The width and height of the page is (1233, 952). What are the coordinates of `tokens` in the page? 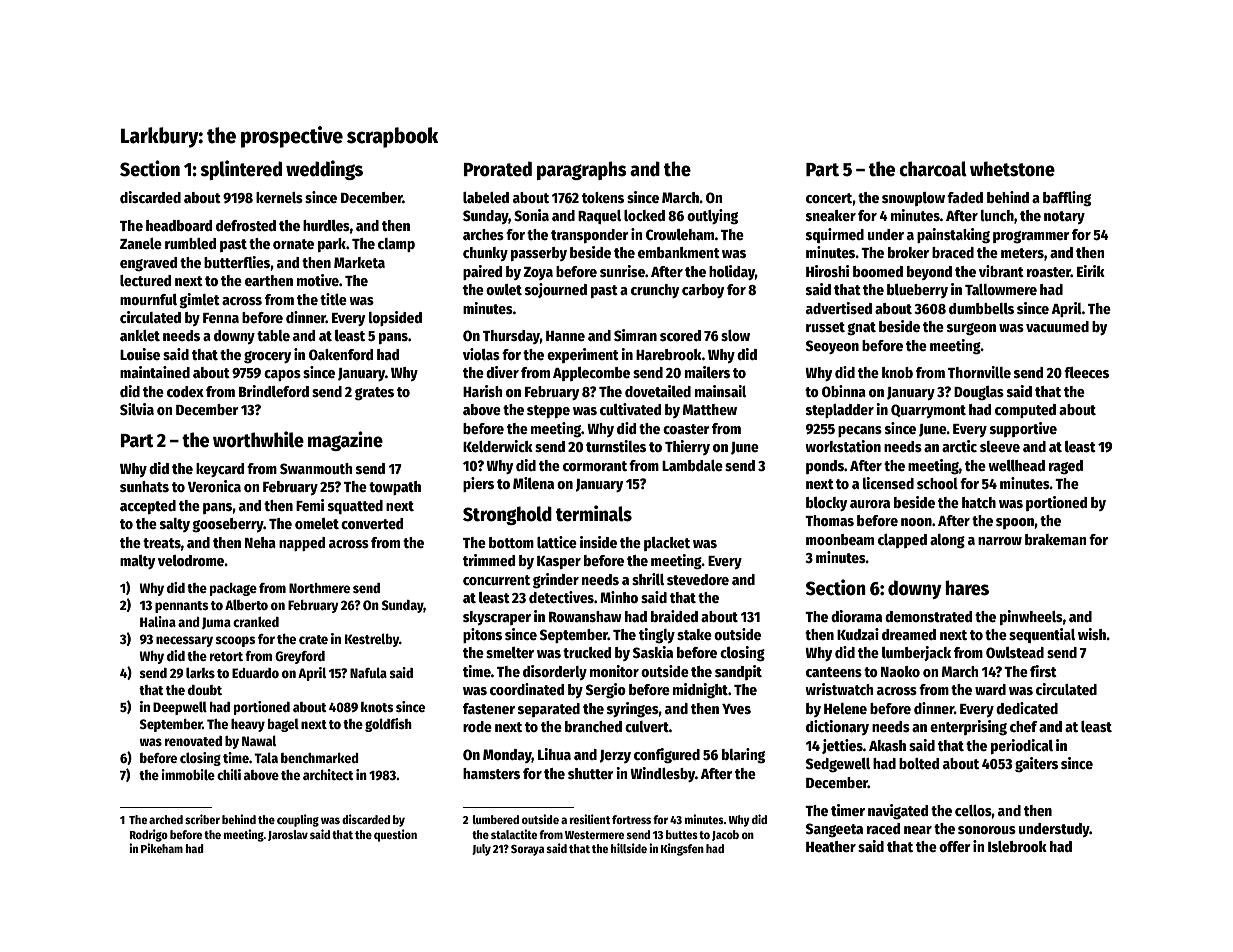 It's located at (603, 197).
